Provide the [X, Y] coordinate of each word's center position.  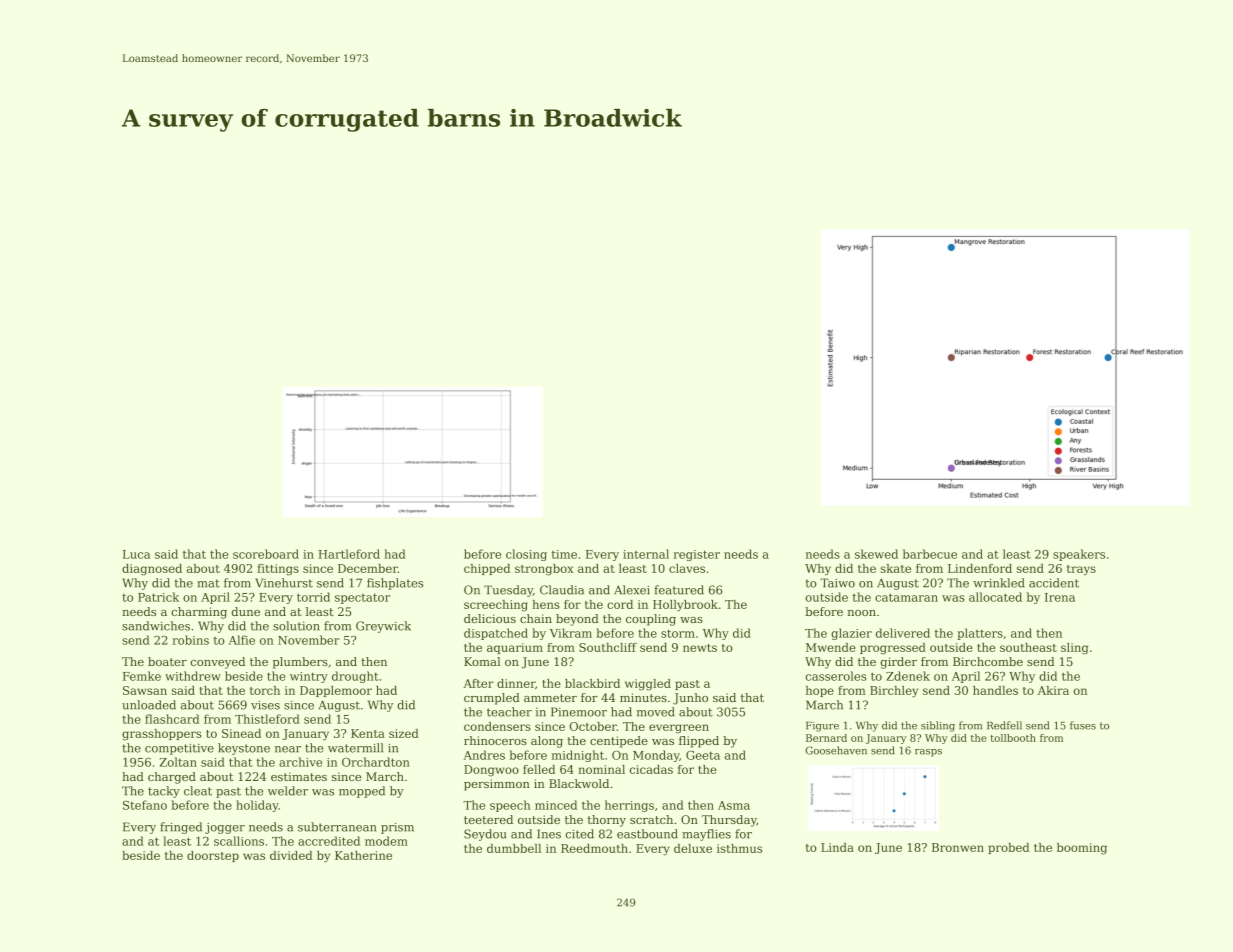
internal [646, 554]
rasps [928, 753]
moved [656, 712]
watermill [355, 748]
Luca [136, 554]
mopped [362, 792]
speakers [1079, 555]
